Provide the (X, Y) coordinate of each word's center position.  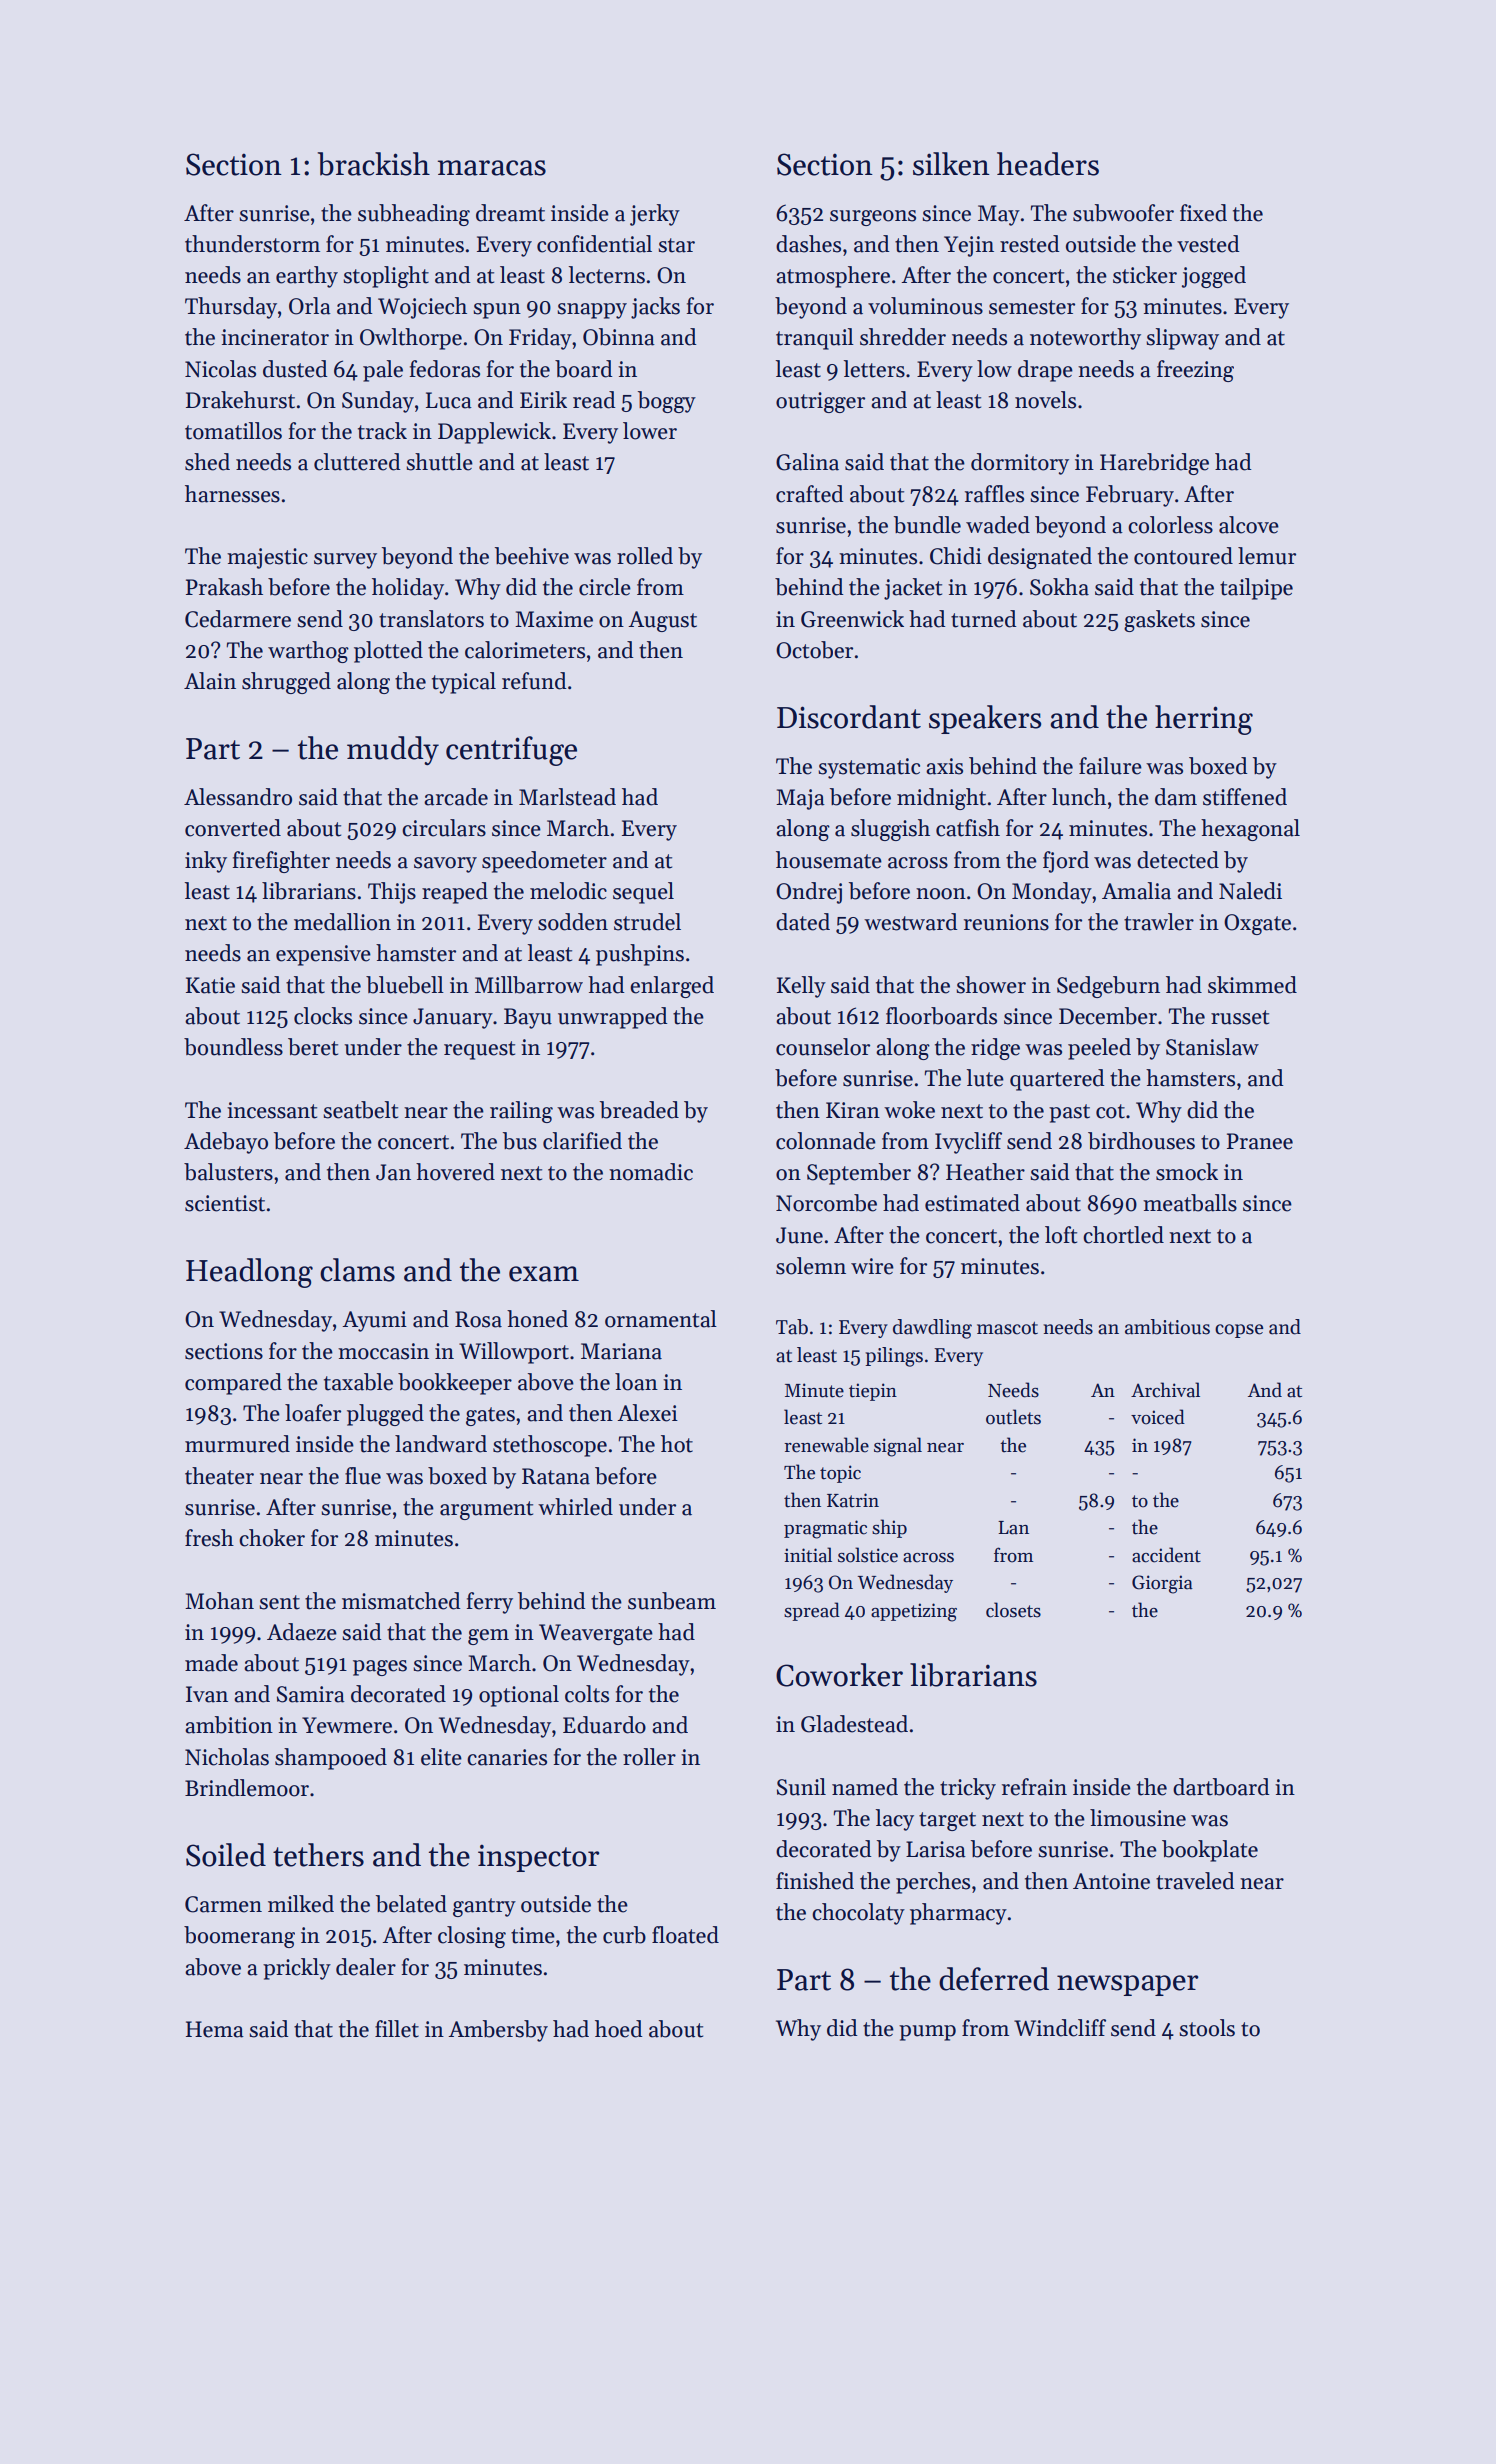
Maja (800, 799)
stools (1207, 2028)
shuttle (439, 462)
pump (927, 2033)
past (1069, 1113)
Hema (215, 2029)
